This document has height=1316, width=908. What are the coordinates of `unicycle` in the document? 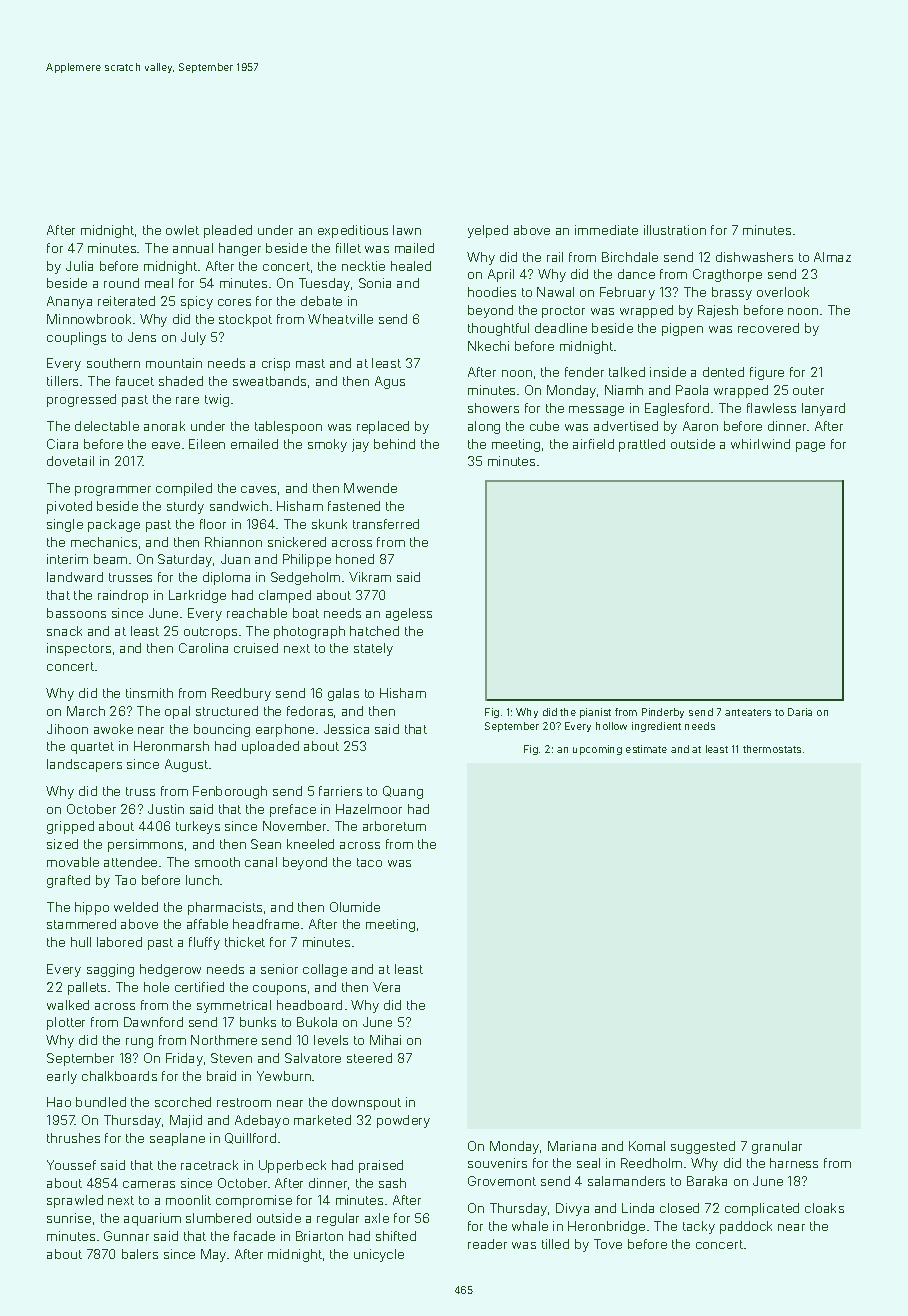 It's located at (379, 1255).
